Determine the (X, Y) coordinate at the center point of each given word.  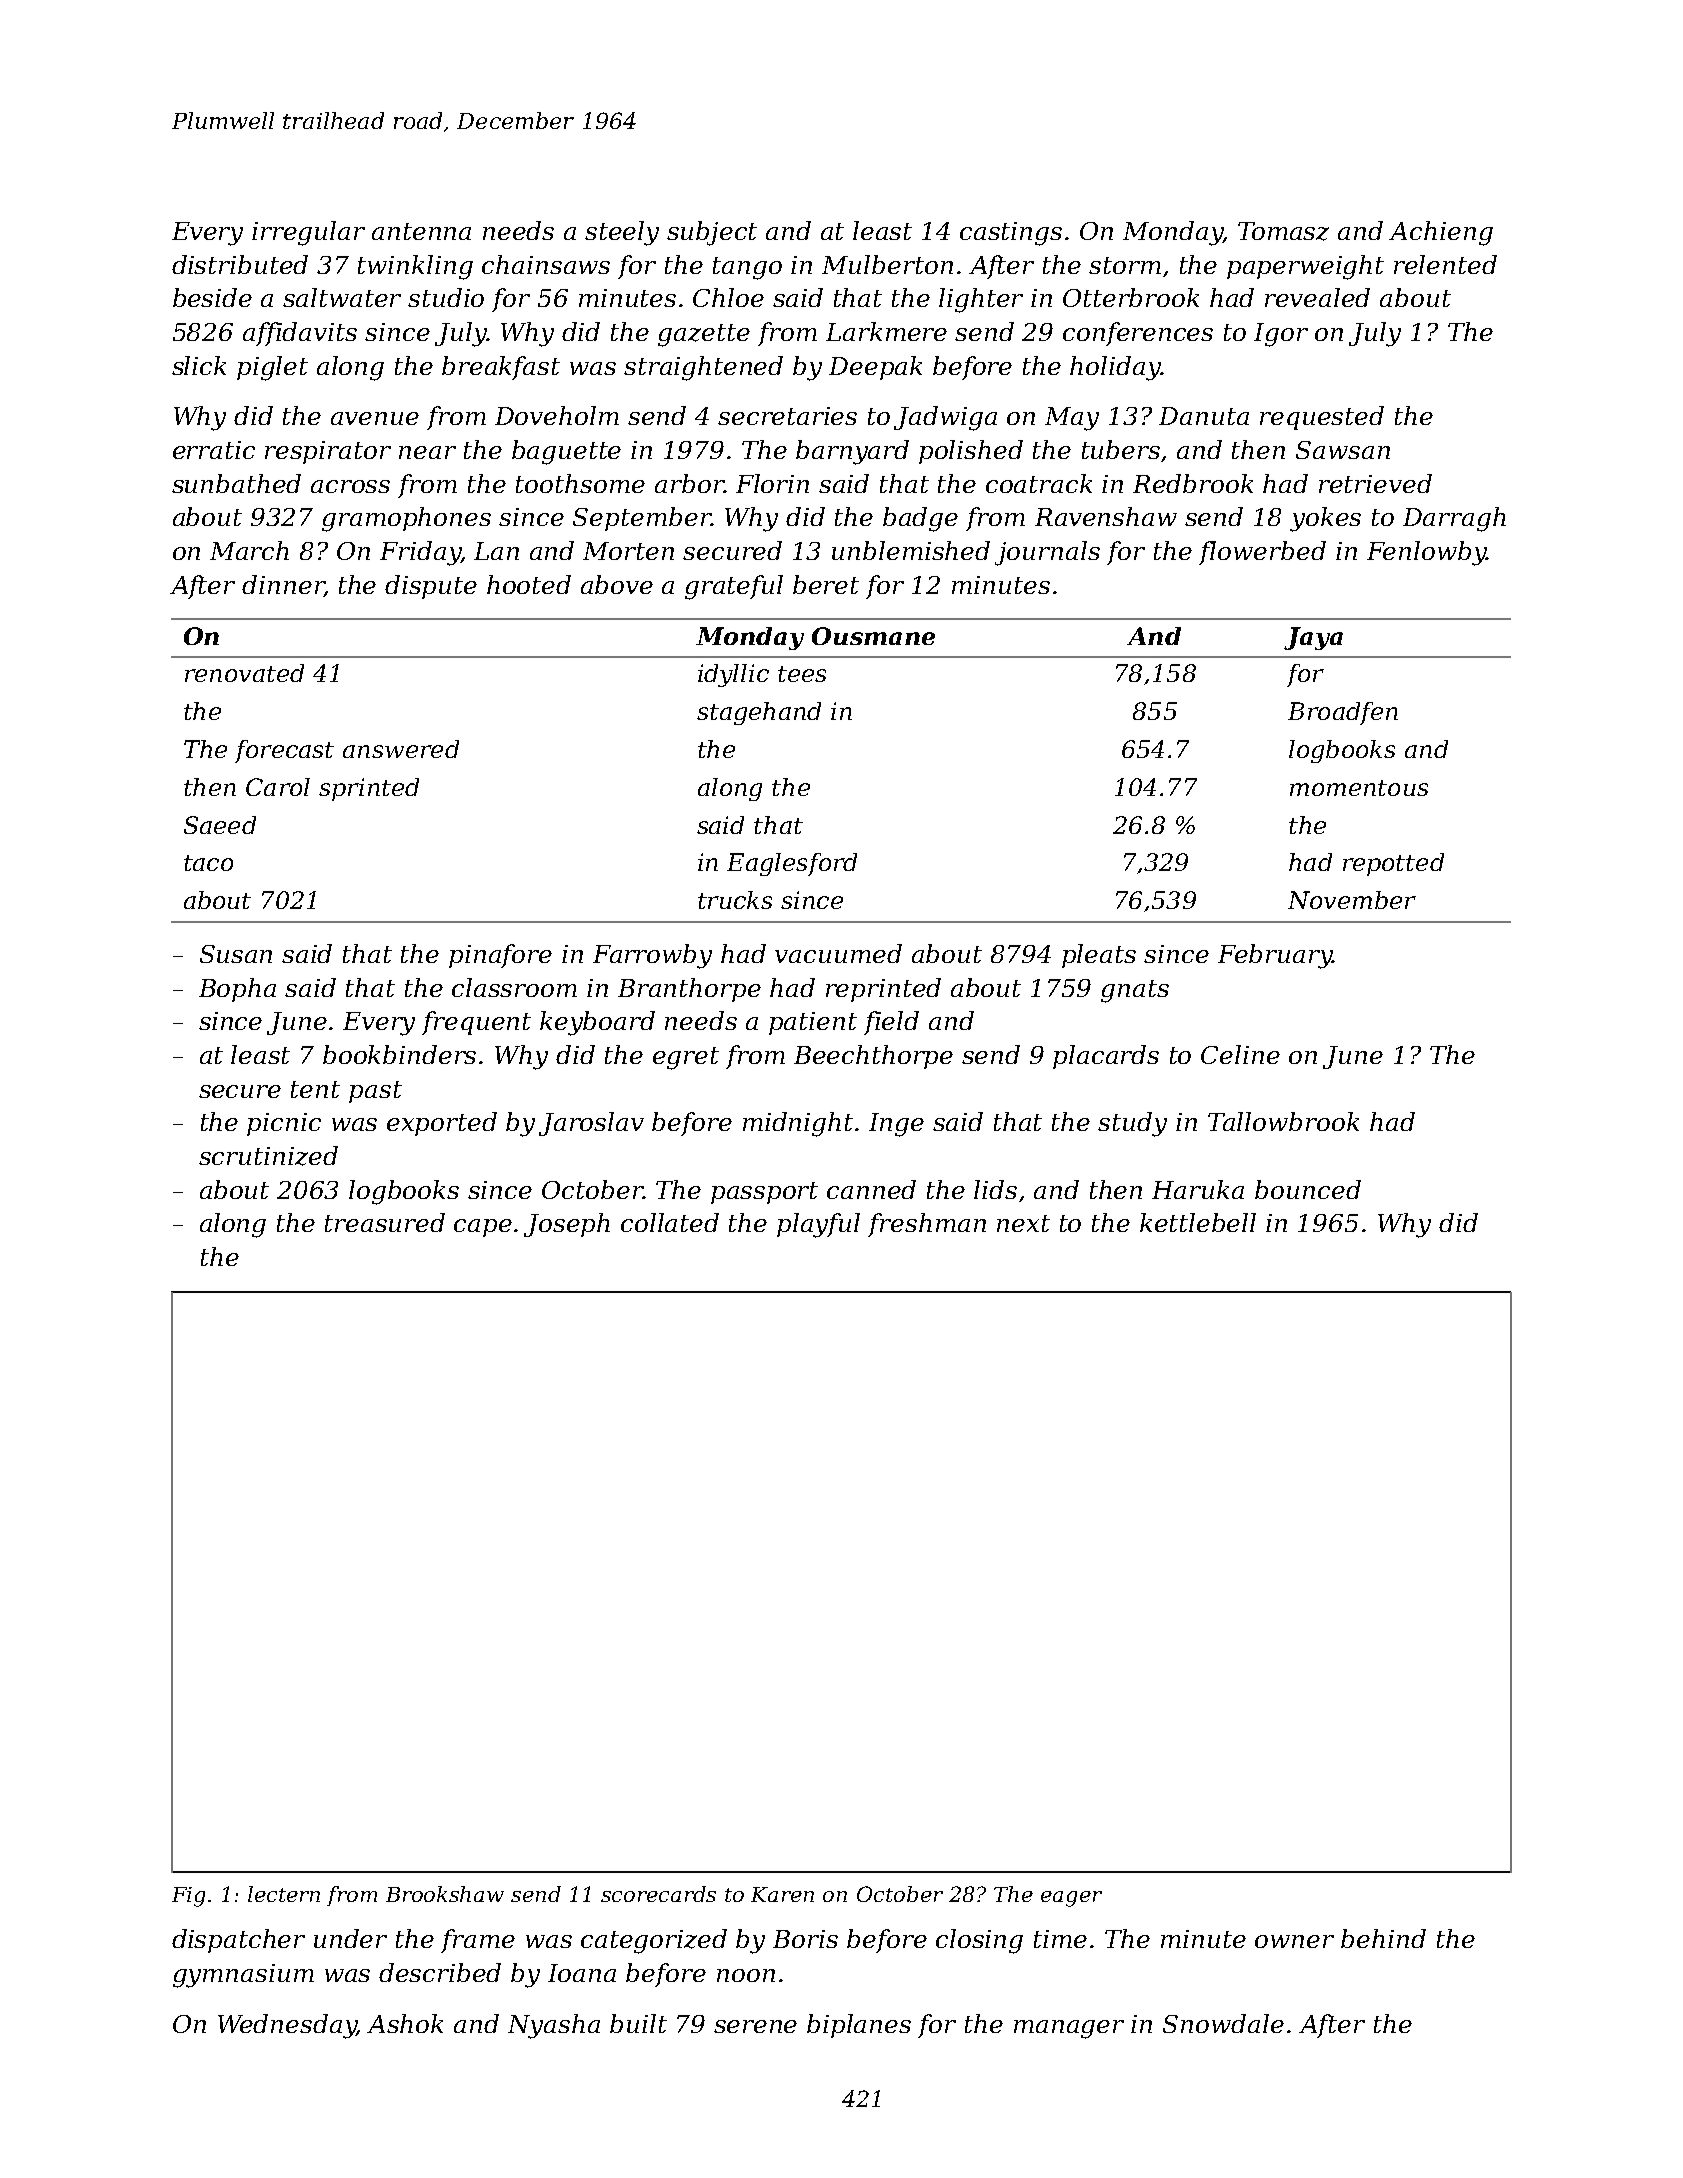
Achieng (1441, 233)
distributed (240, 264)
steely (622, 233)
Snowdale (1223, 2023)
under (350, 1938)
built (638, 2023)
